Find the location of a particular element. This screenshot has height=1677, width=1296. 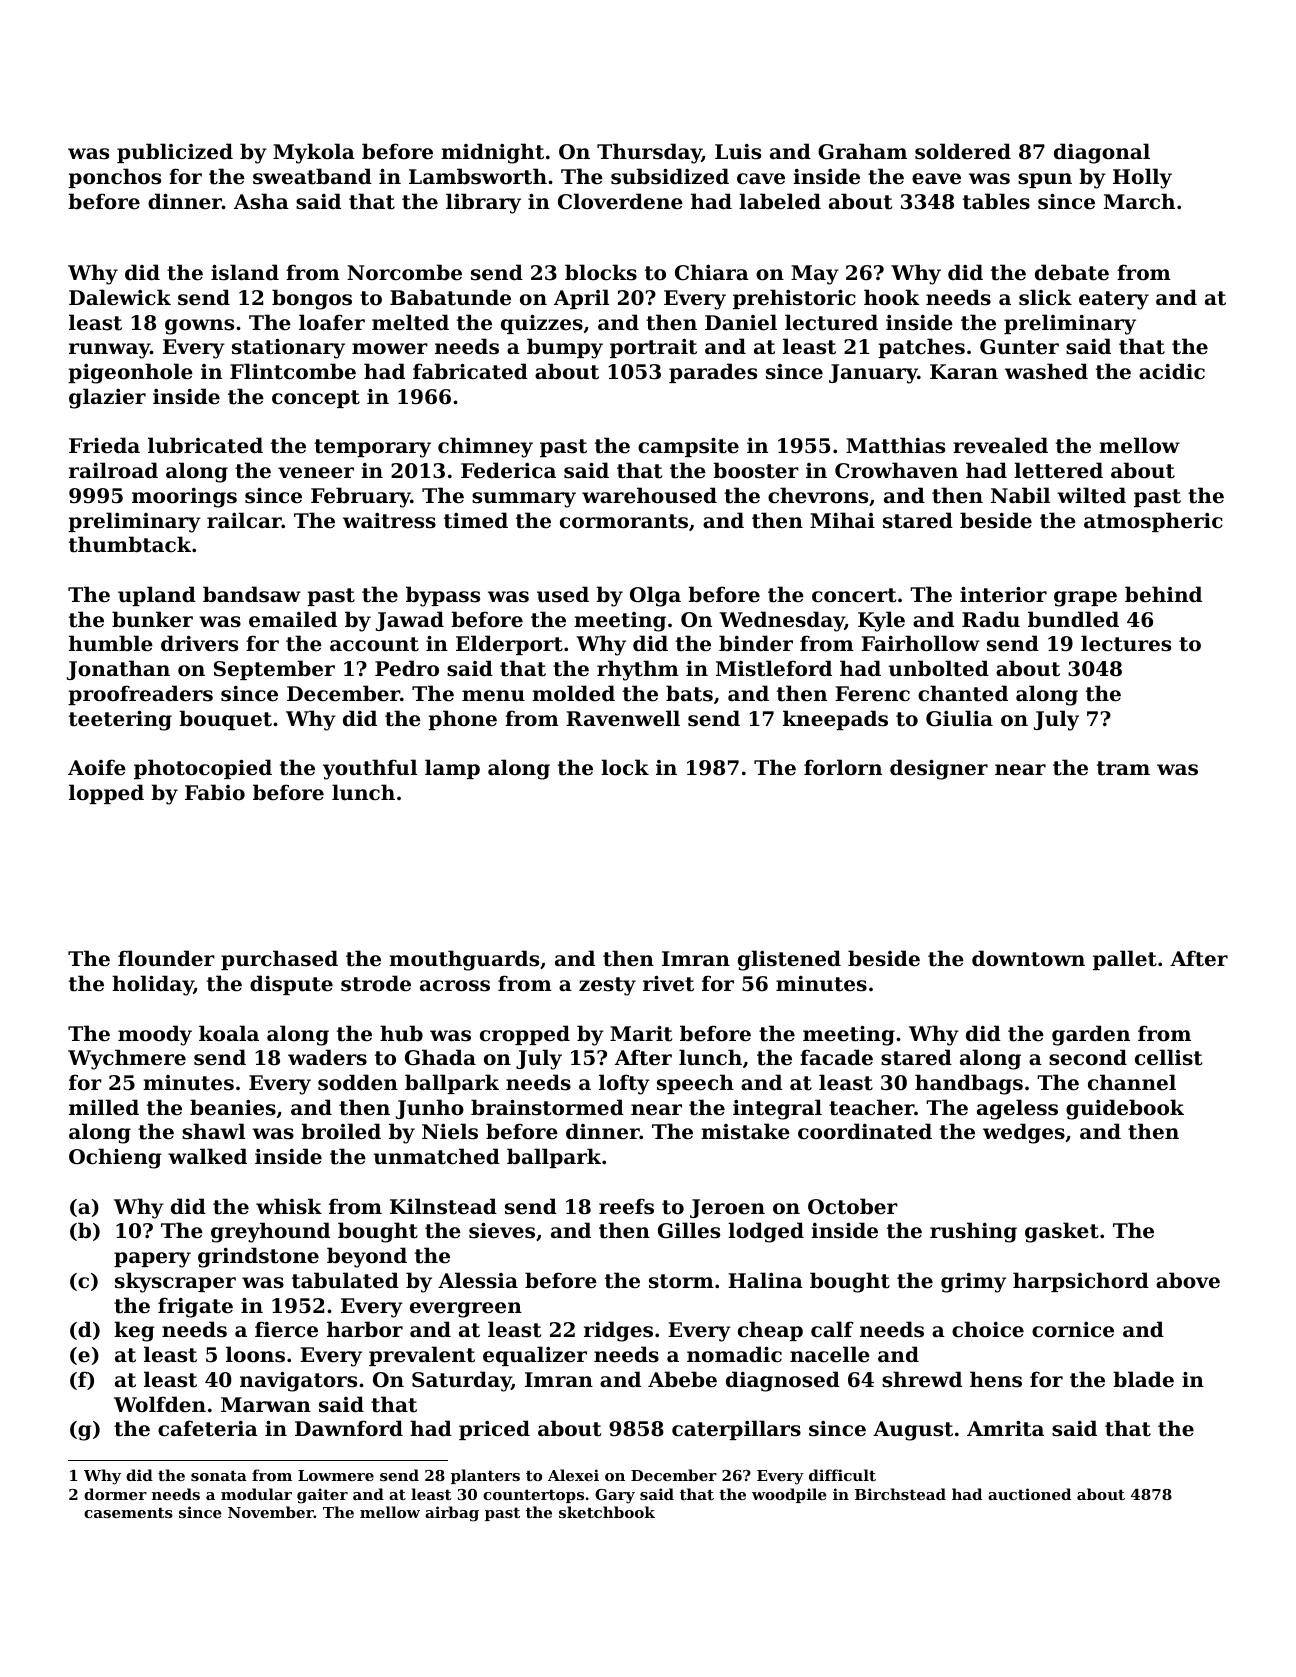

casements is located at coordinates (128, 1512).
